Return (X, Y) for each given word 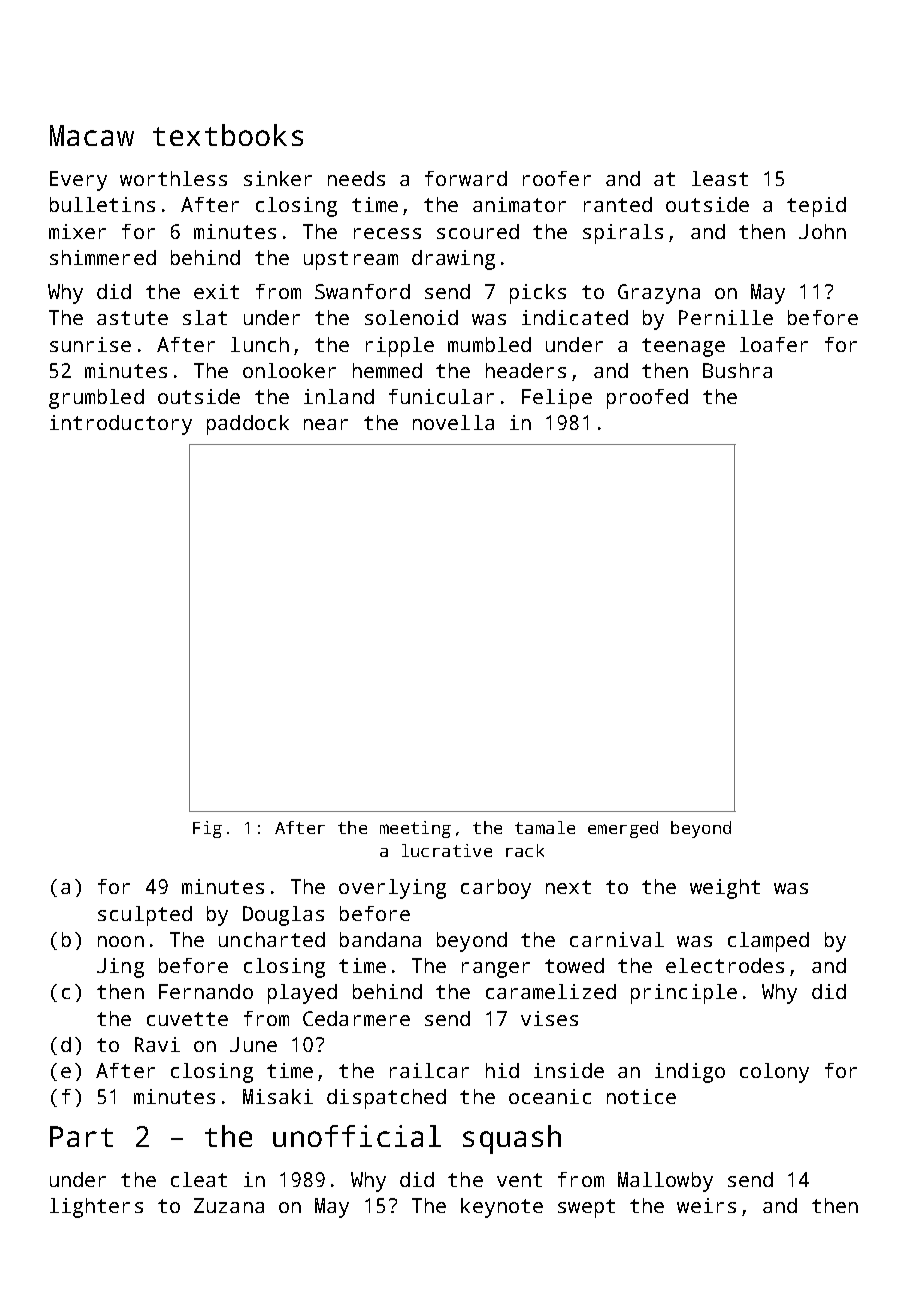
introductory (121, 425)
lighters (96, 1208)
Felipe (557, 399)
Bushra (737, 370)
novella (453, 422)
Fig (207, 829)
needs (356, 178)
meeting (415, 829)
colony (774, 1073)
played (302, 994)
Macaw (92, 135)
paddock (248, 425)
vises (549, 1018)
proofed (647, 399)
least (720, 178)
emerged (623, 829)
